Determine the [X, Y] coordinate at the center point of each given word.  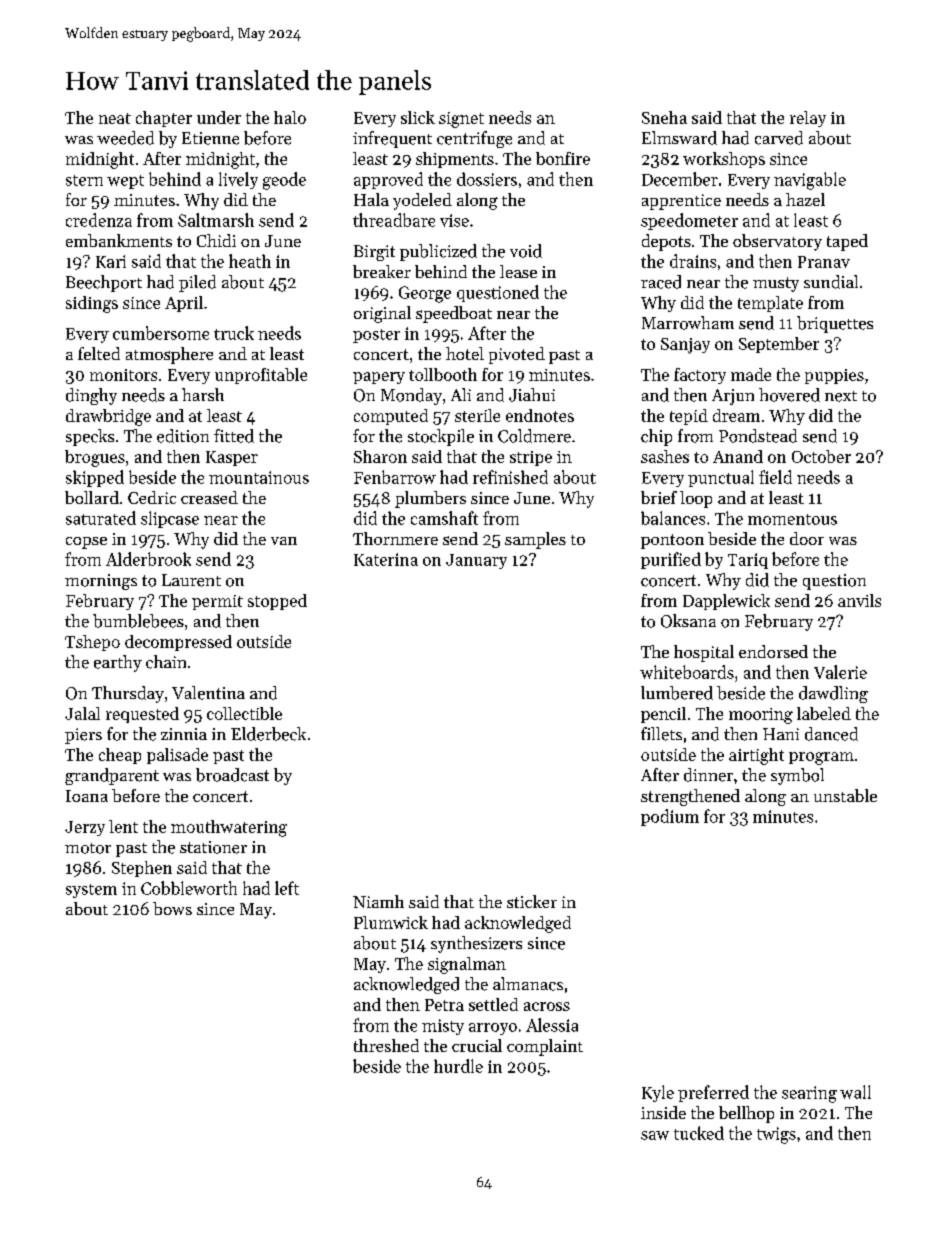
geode [284, 181]
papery [379, 378]
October [821, 456]
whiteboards [687, 672]
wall [855, 1092]
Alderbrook [148, 559]
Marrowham [688, 323]
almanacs [528, 984]
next [841, 396]
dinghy [91, 396]
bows [172, 908]
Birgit [374, 253]
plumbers [430, 499]
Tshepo [92, 643]
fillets [661, 734]
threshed [386, 1045]
